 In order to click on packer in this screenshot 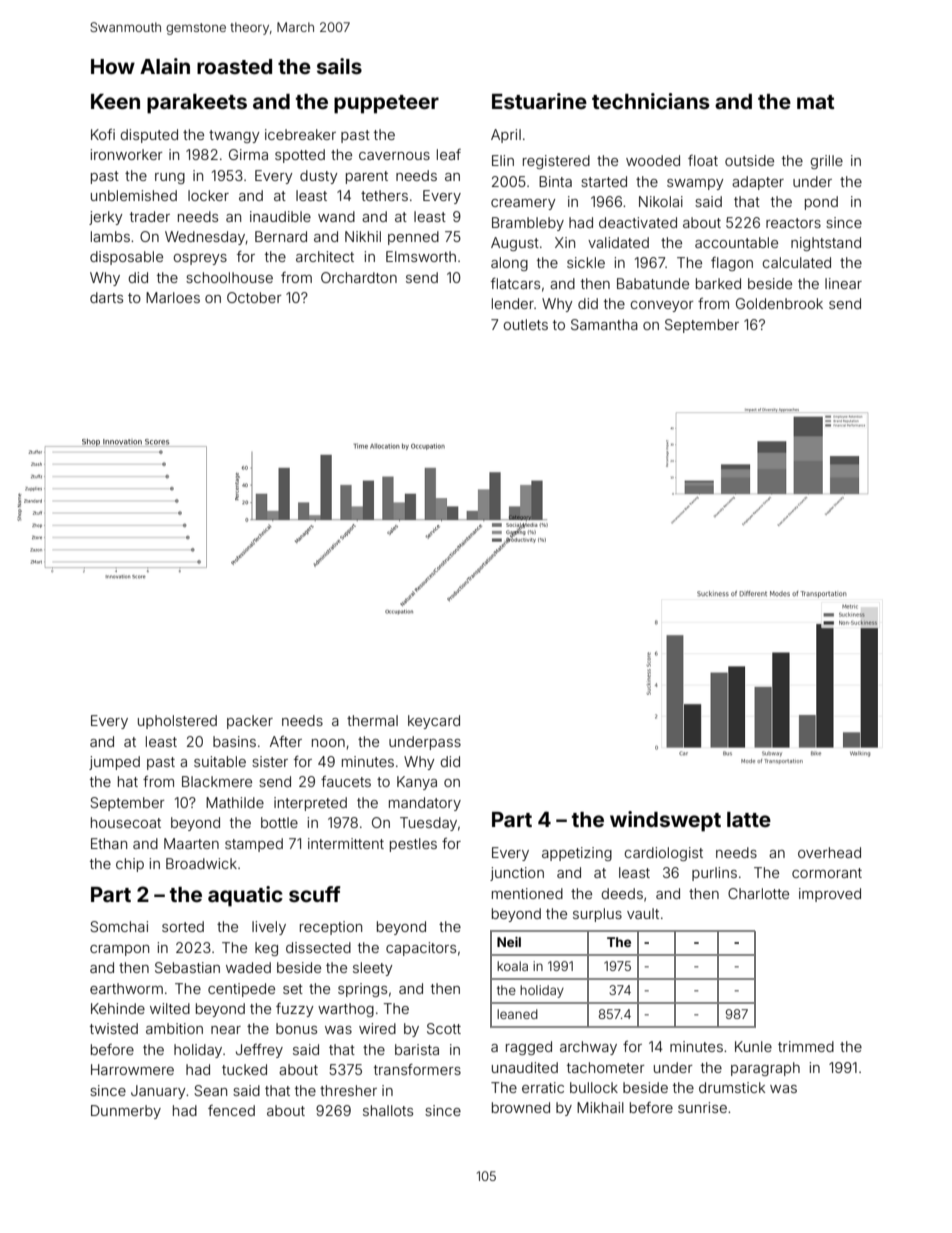, I will do `click(250, 722)`.
